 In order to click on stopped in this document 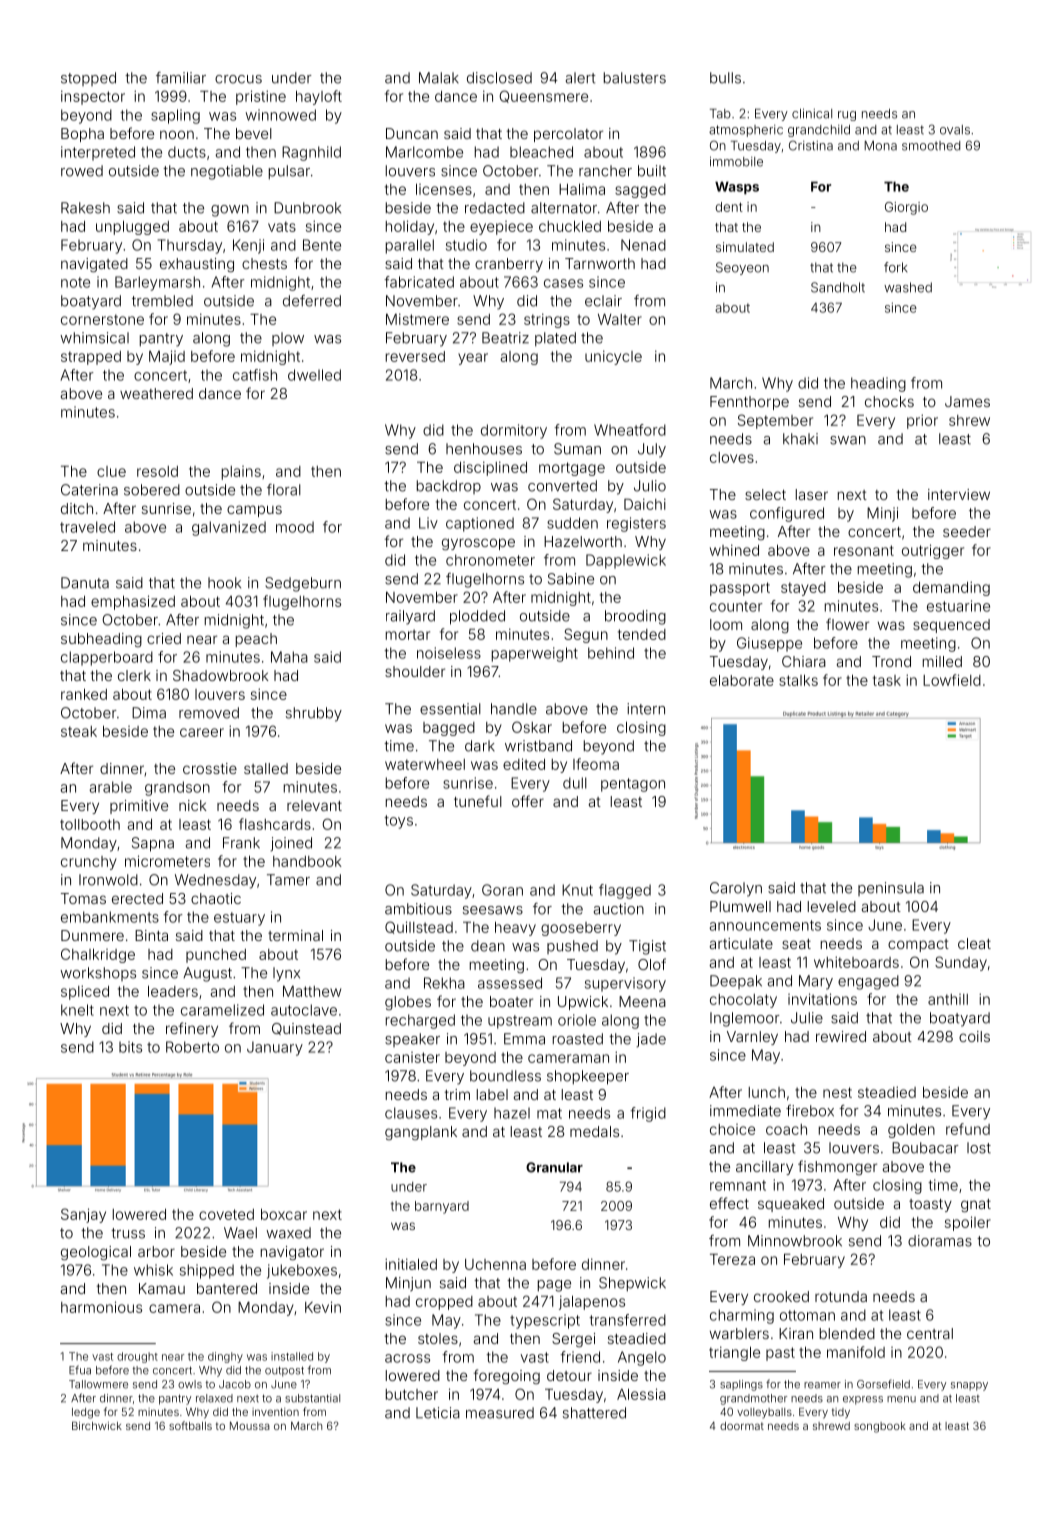, I will do `click(88, 79)`.
